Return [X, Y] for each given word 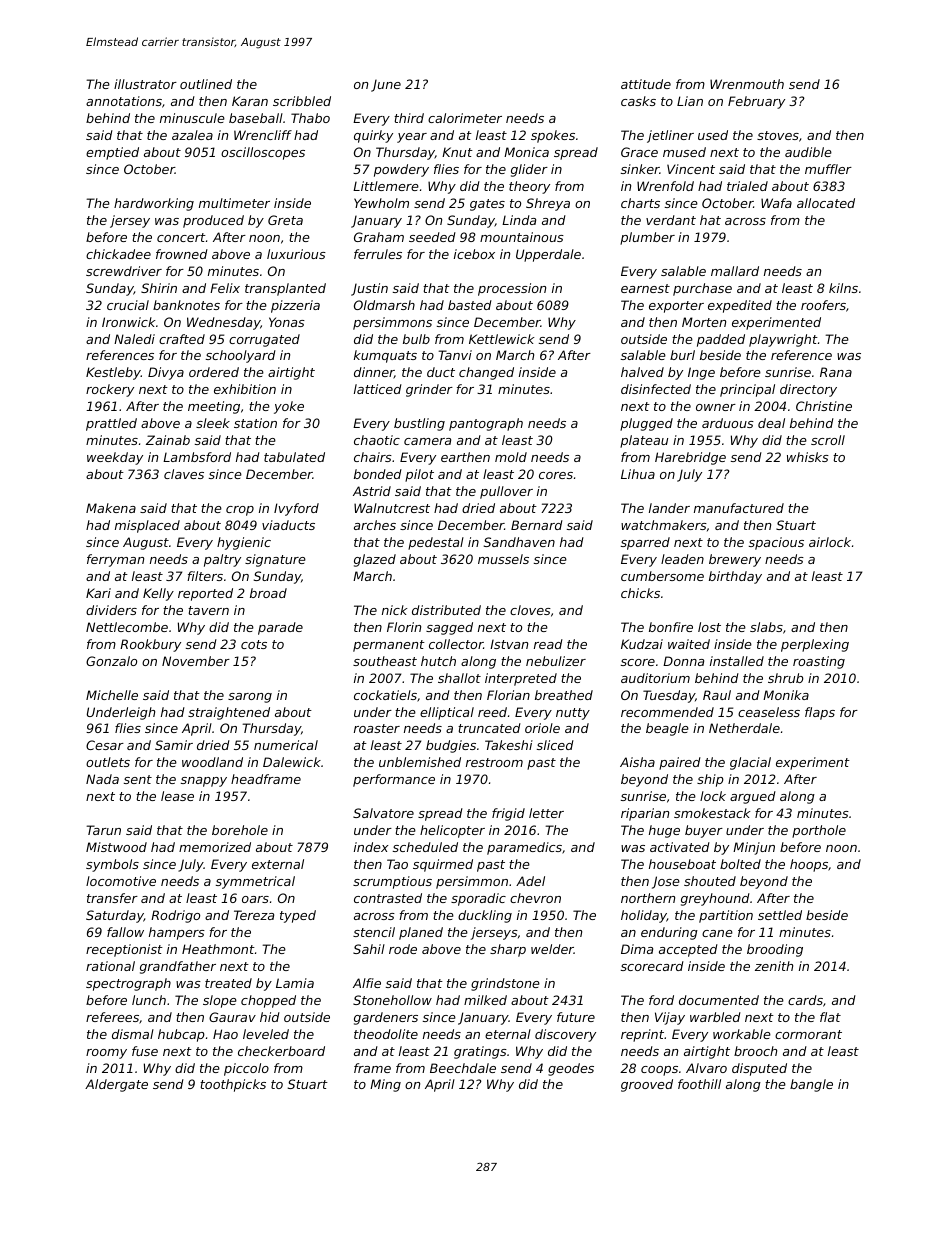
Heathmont [218, 949]
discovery [565, 1035]
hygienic [244, 543]
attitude [646, 84]
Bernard [537, 525]
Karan [250, 101]
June [386, 86]
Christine [824, 406]
